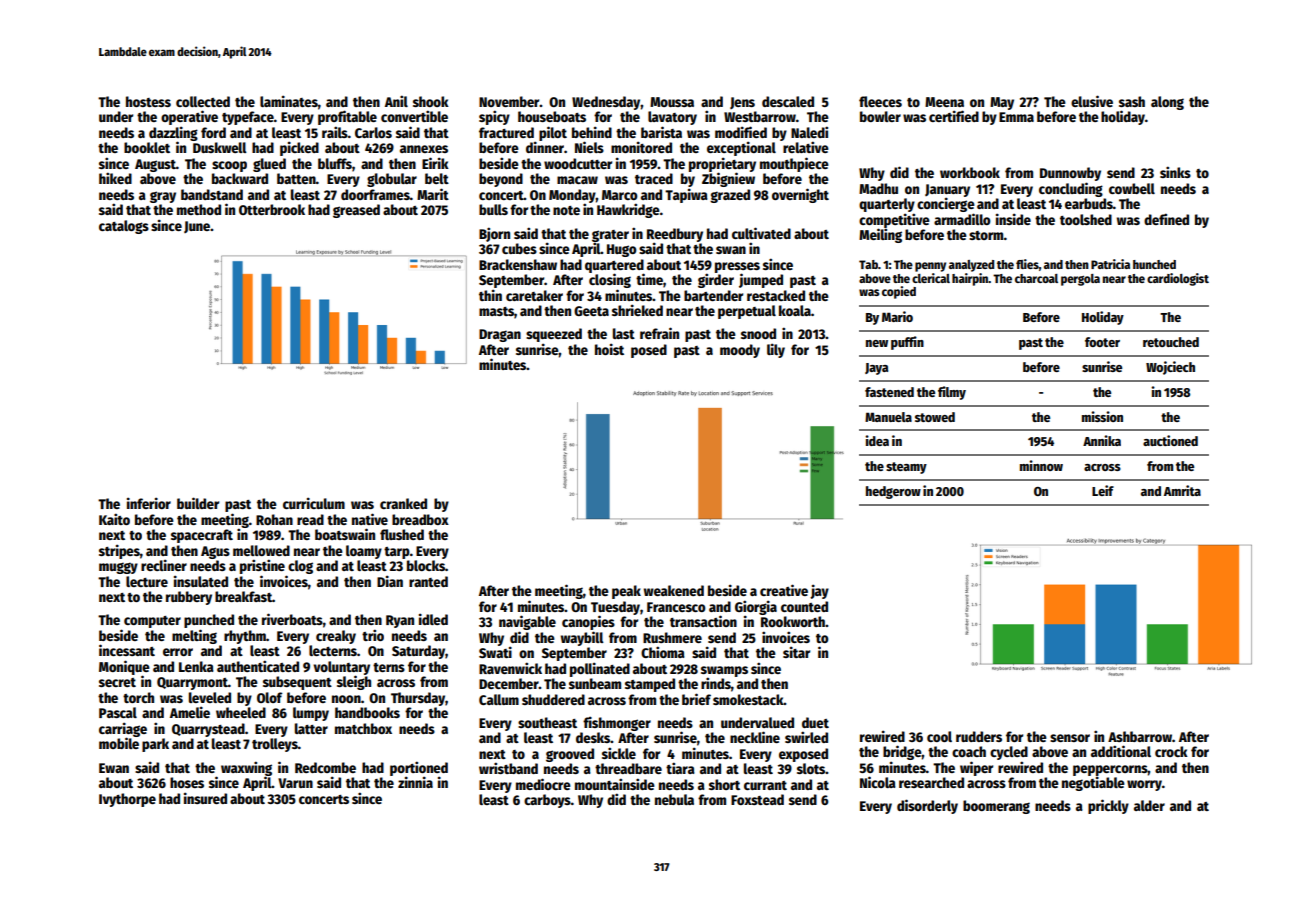 The width and height of the screenshot is (1308, 924). I want to click on annexes, so click(424, 149).
